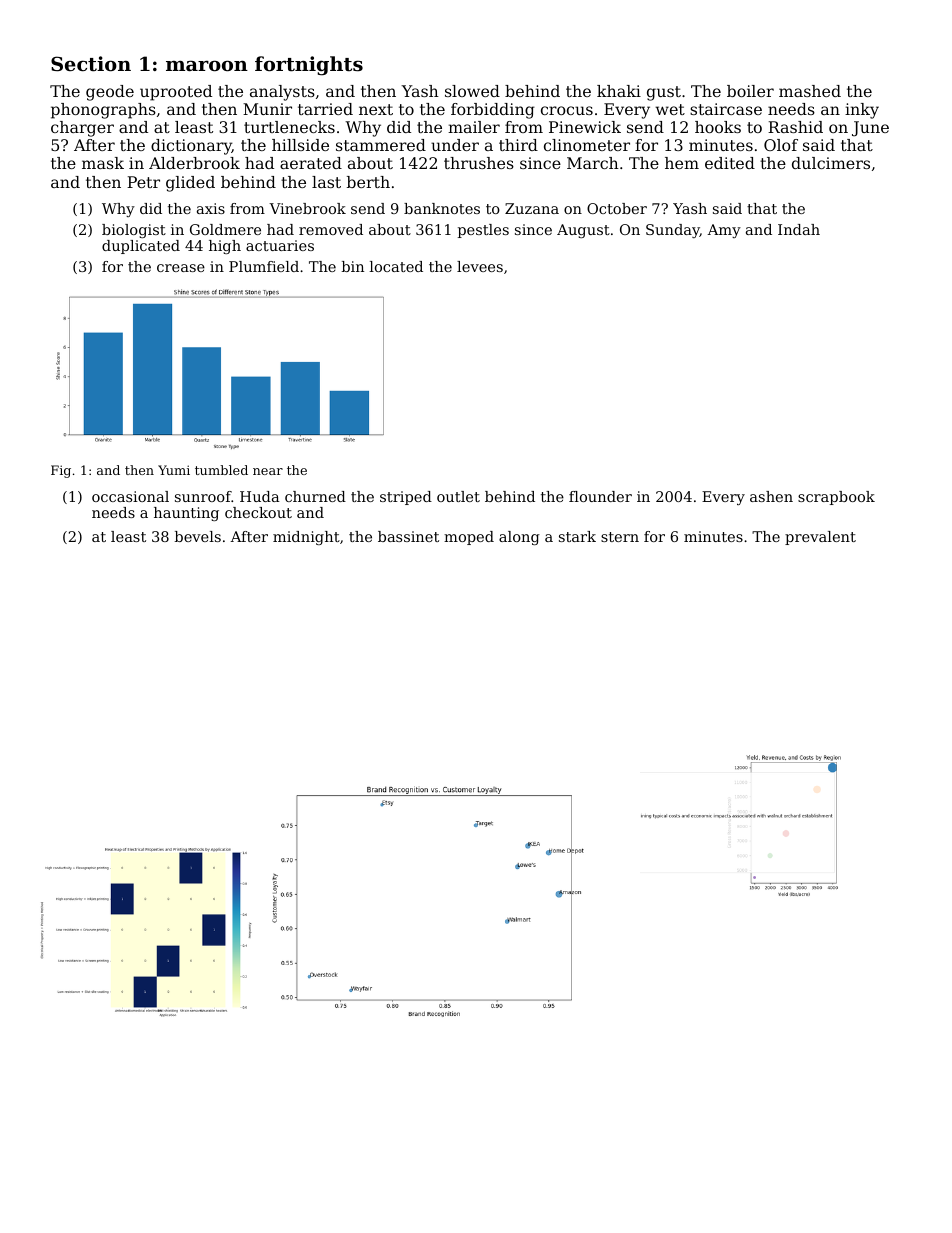 This screenshot has height=1233, width=952. Describe the element at coordinates (396, 266) in the screenshot. I see `located` at that location.
